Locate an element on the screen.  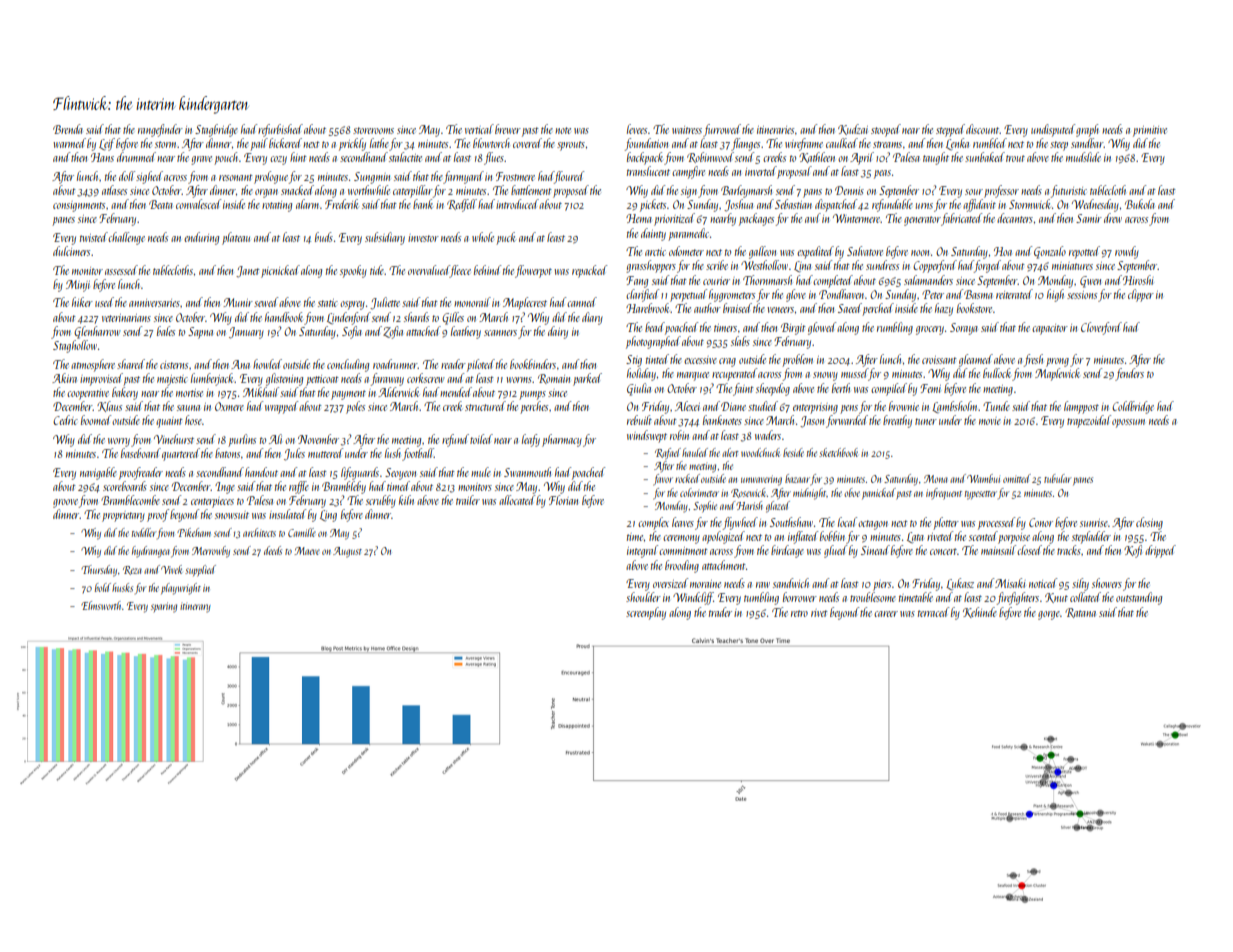
toddler is located at coordinates (144, 532).
